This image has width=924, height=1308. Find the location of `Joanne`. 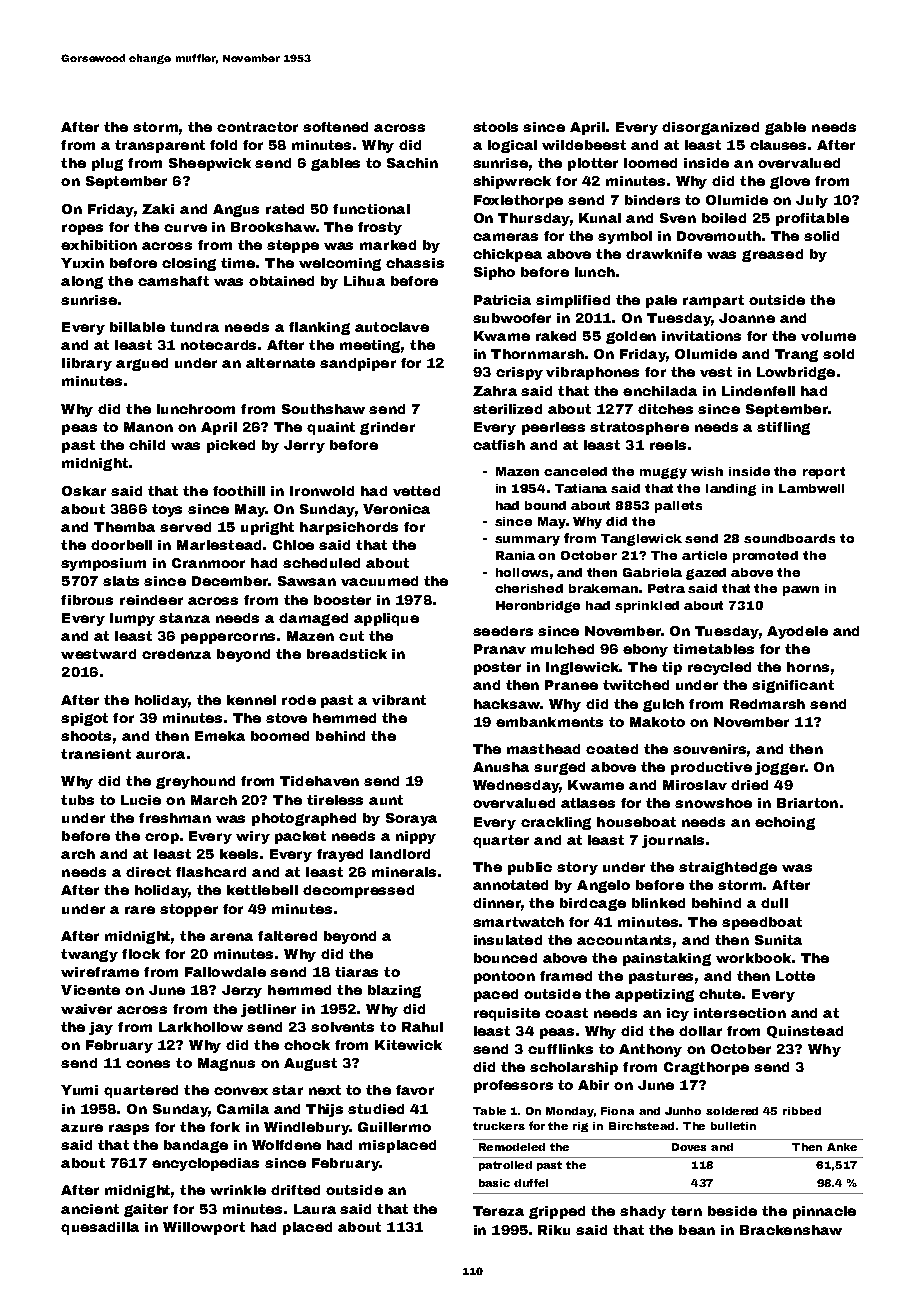

Joanne is located at coordinates (747, 318).
